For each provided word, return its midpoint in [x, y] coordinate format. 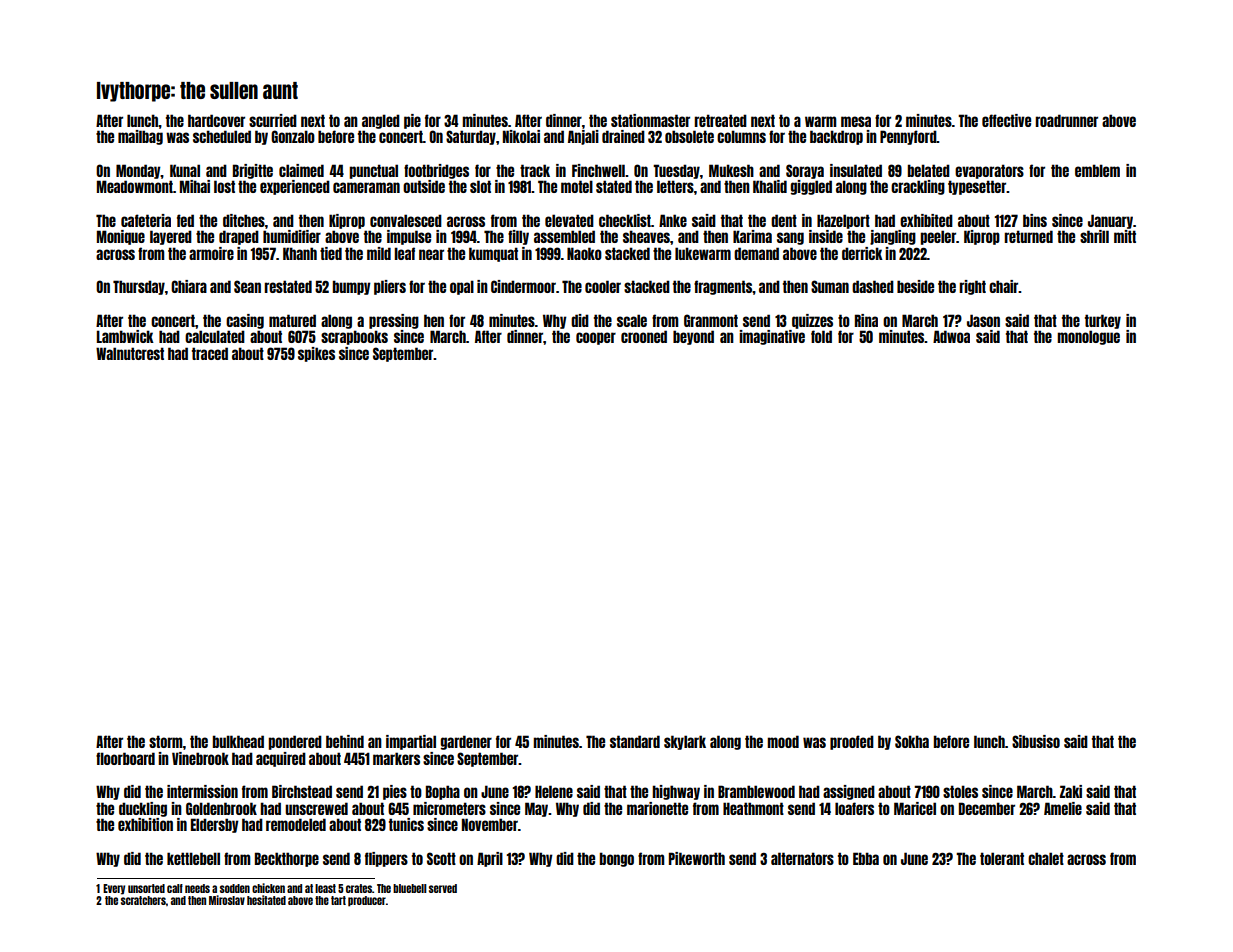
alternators [802, 858]
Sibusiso [1036, 741]
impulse [409, 237]
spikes [316, 354]
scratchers [143, 900]
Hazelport [843, 221]
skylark [685, 742]
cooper [596, 338]
